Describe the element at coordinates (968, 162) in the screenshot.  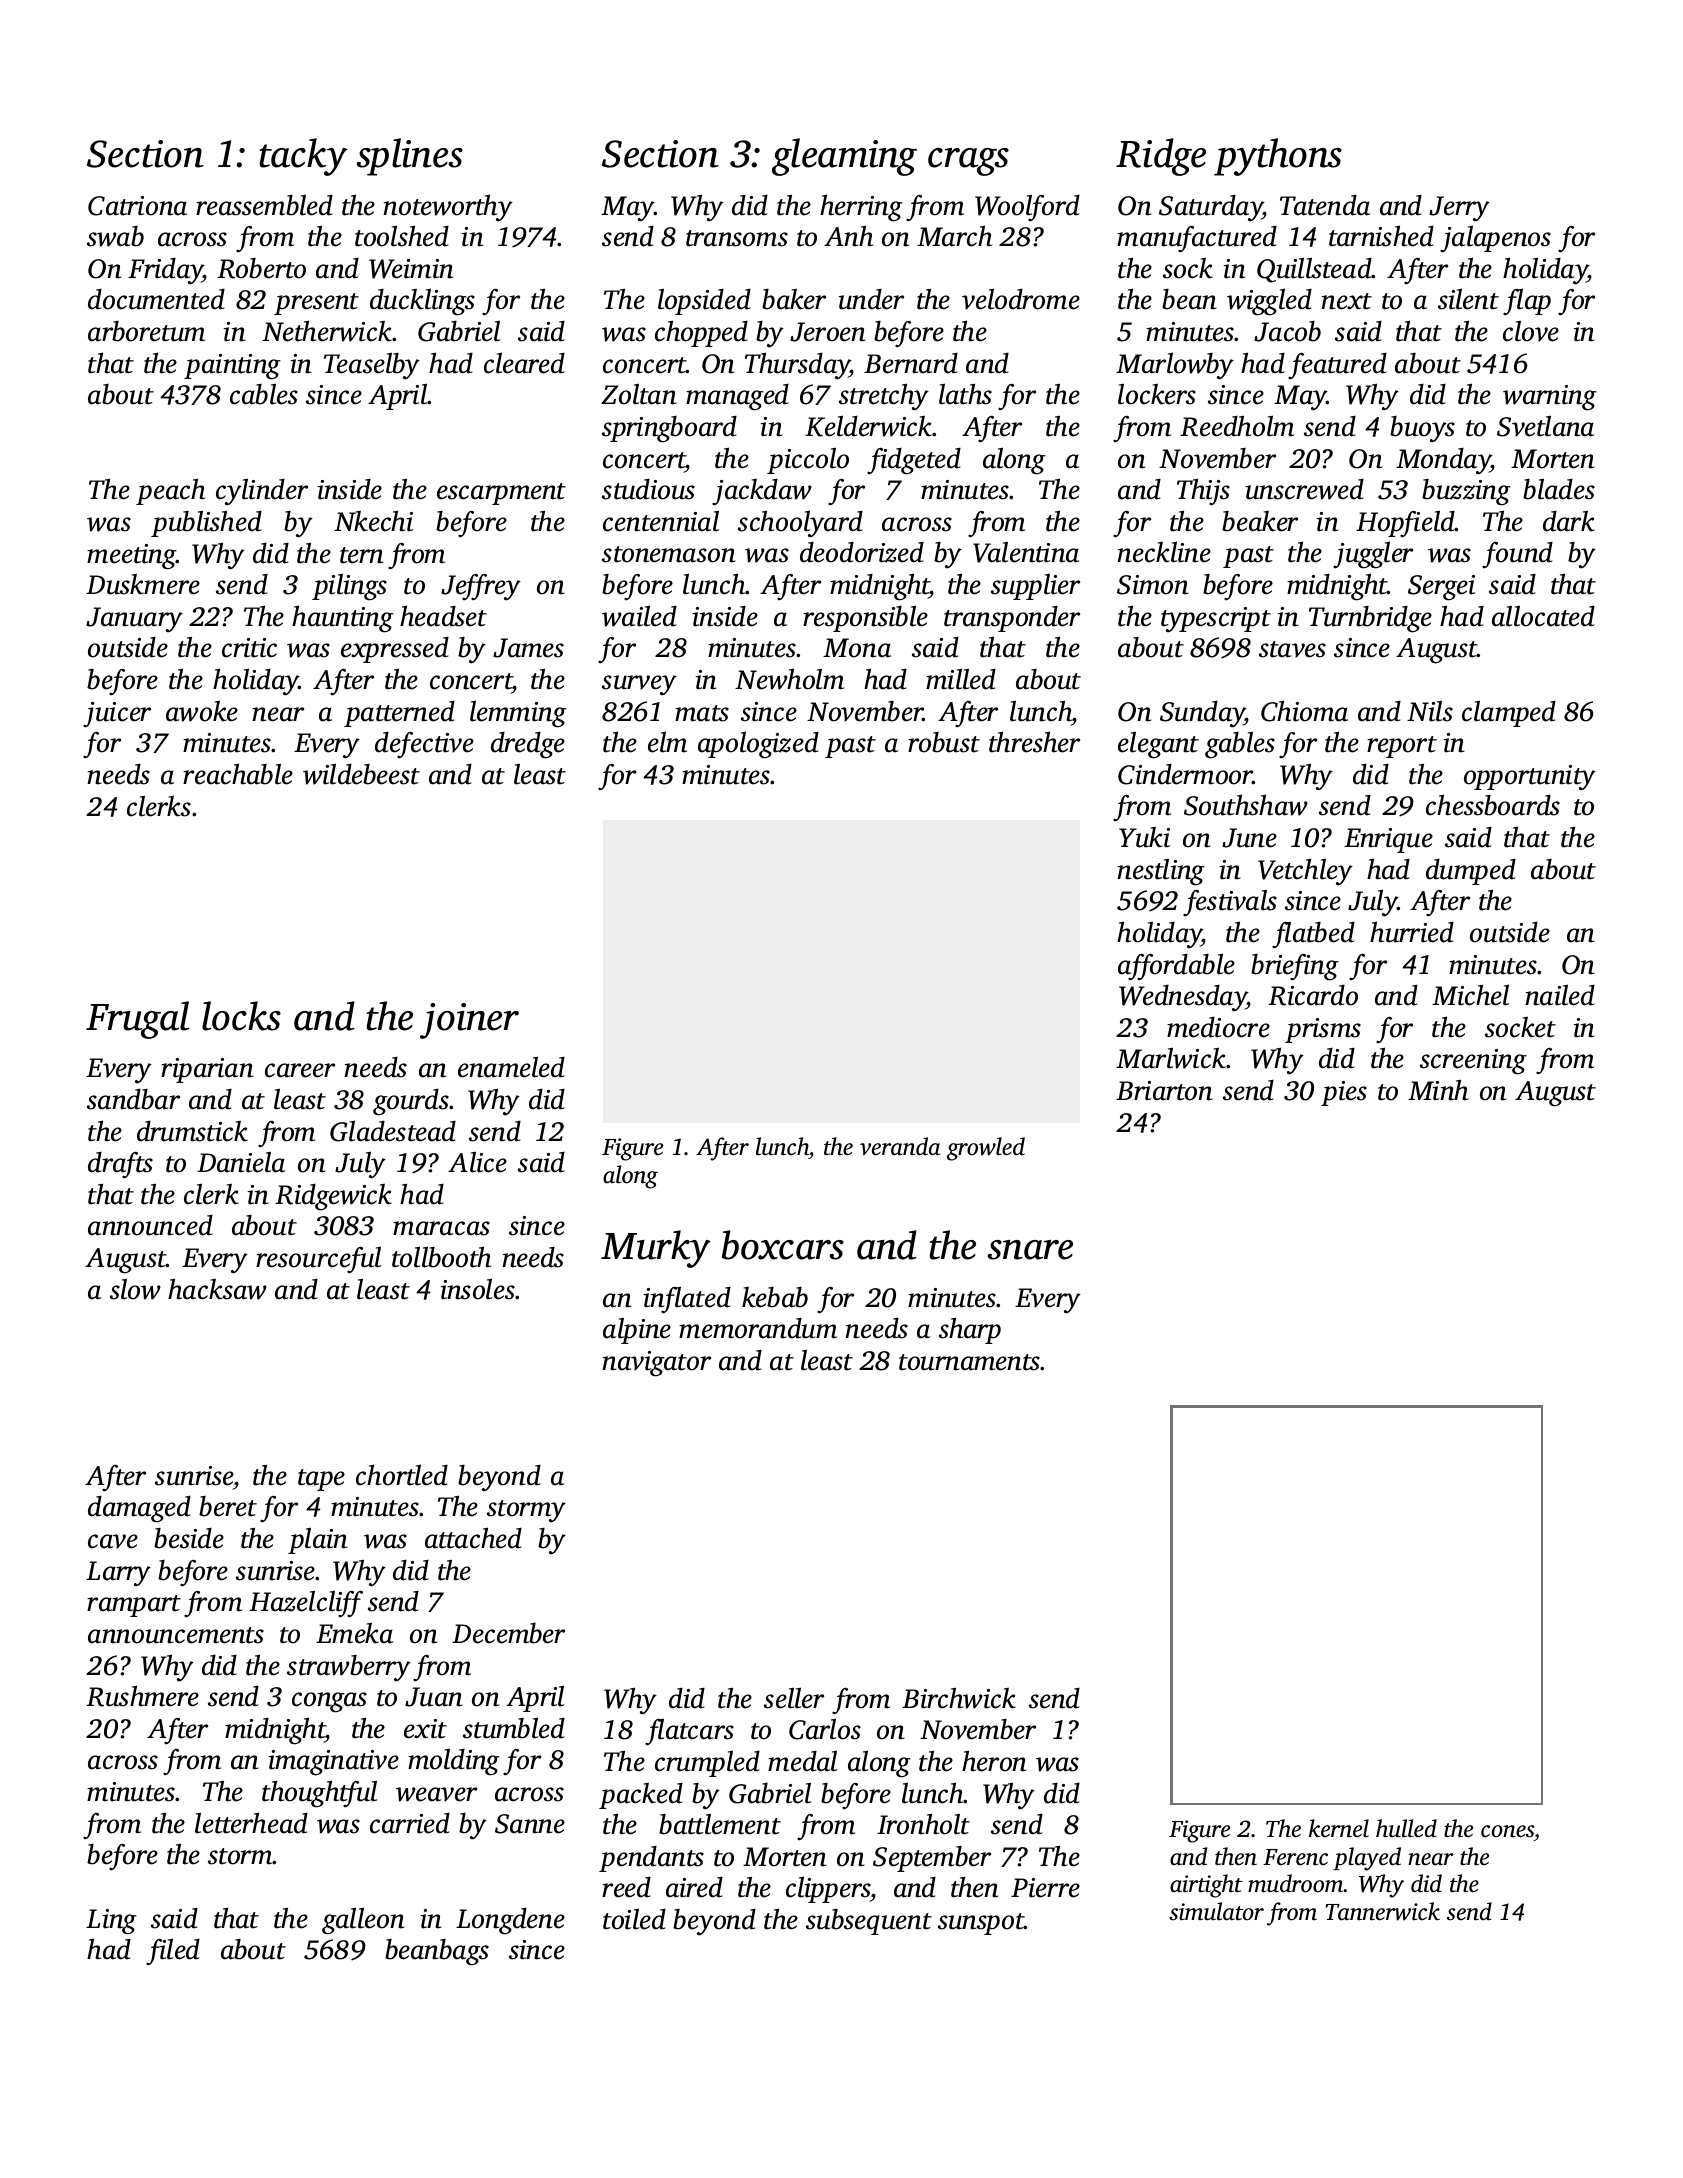
I see `crags` at that location.
